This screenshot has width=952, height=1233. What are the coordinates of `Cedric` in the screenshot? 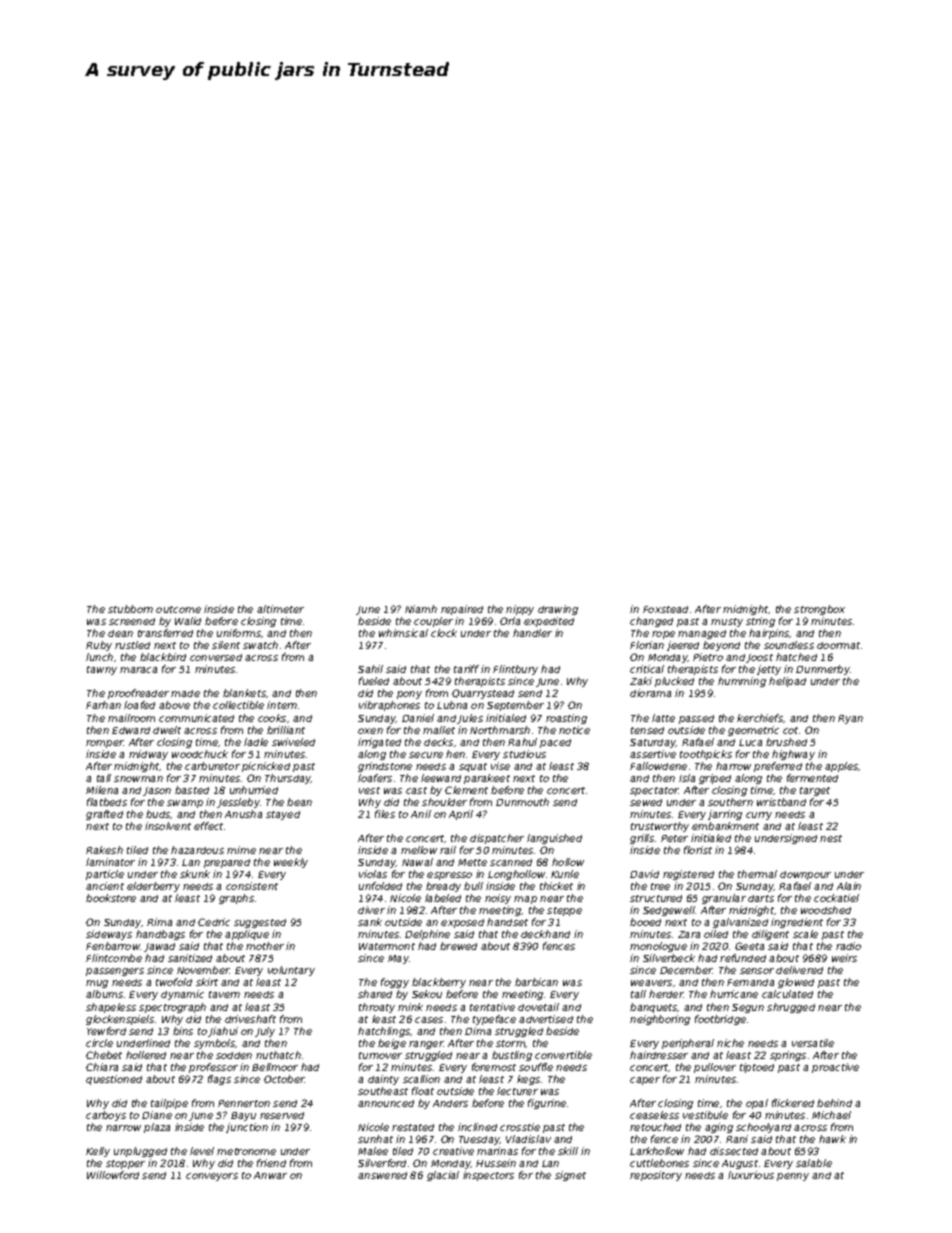 It's located at (214, 922).
